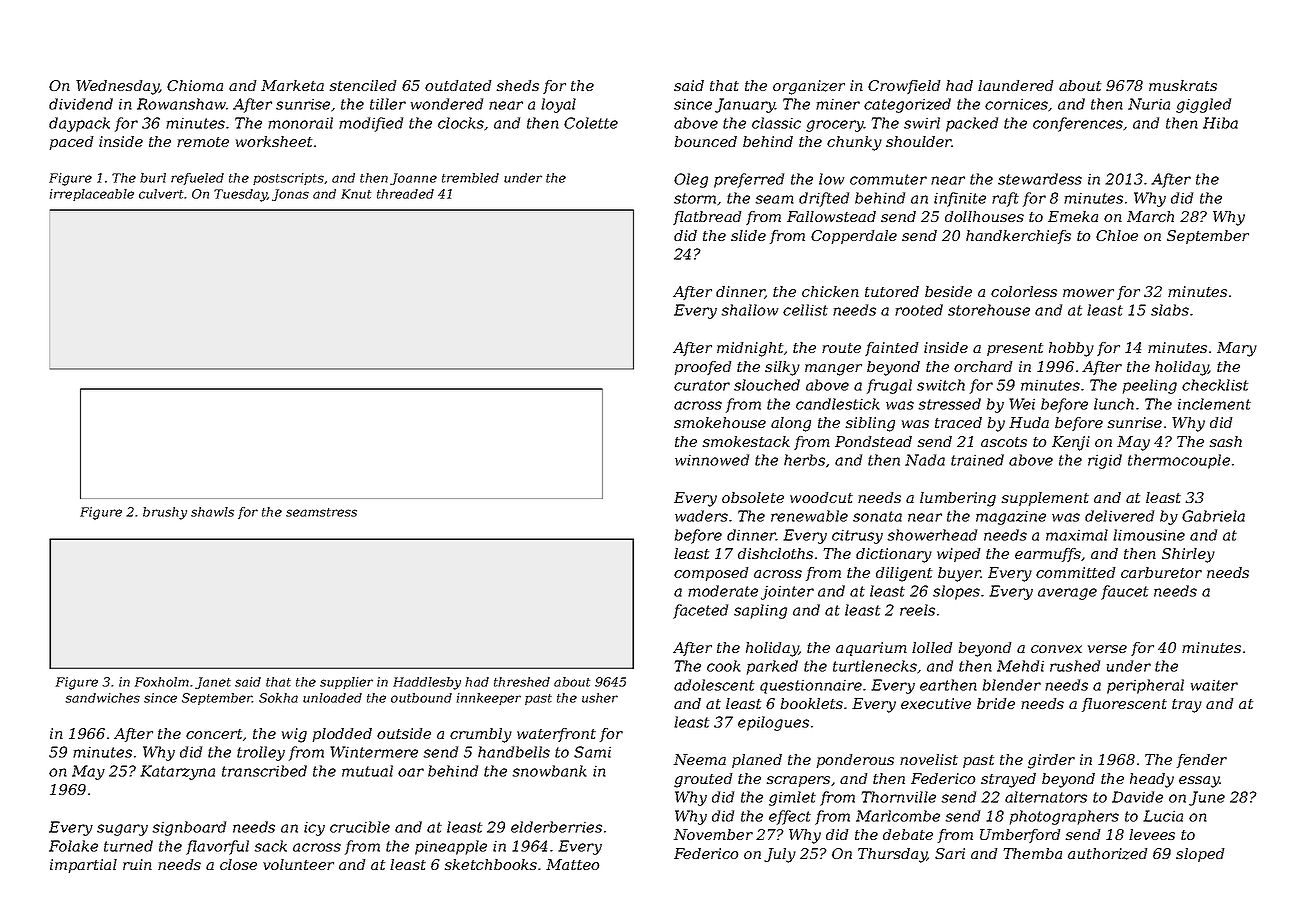  Describe the element at coordinates (714, 685) in the page. I see `adolescent` at that location.
